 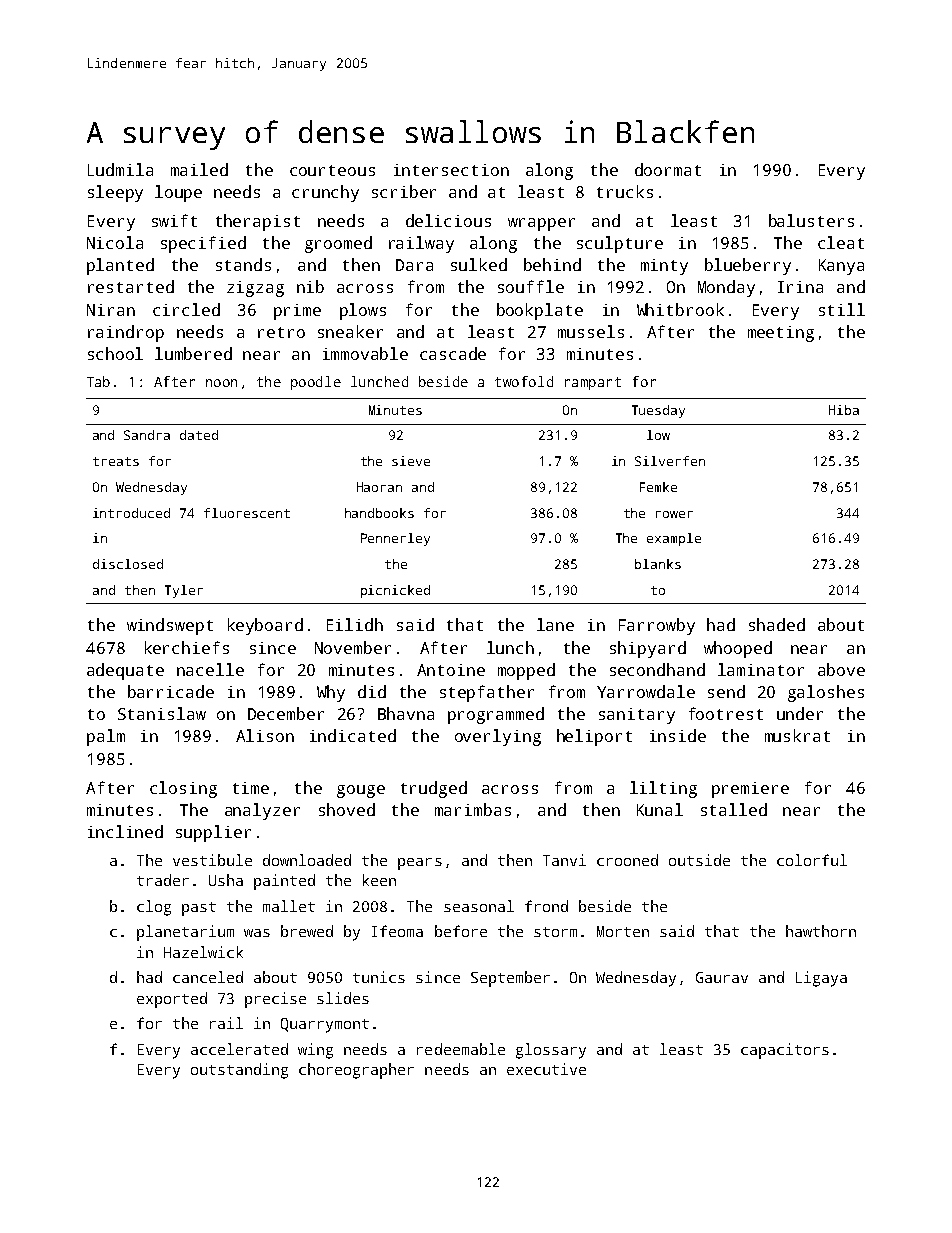 What do you see at coordinates (461, 1049) in the screenshot?
I see `redeemable` at bounding box center [461, 1049].
